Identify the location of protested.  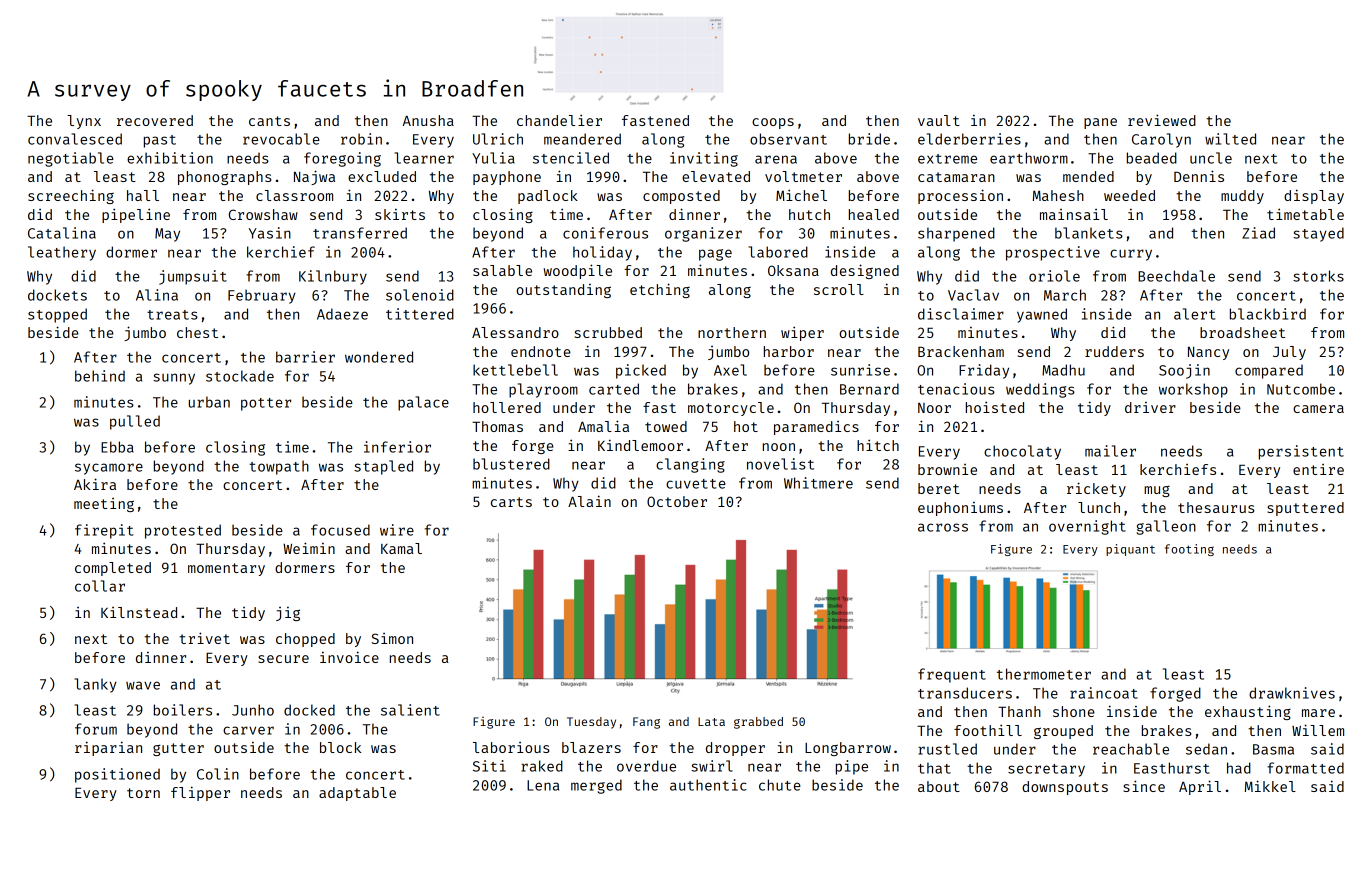
(183, 531).
